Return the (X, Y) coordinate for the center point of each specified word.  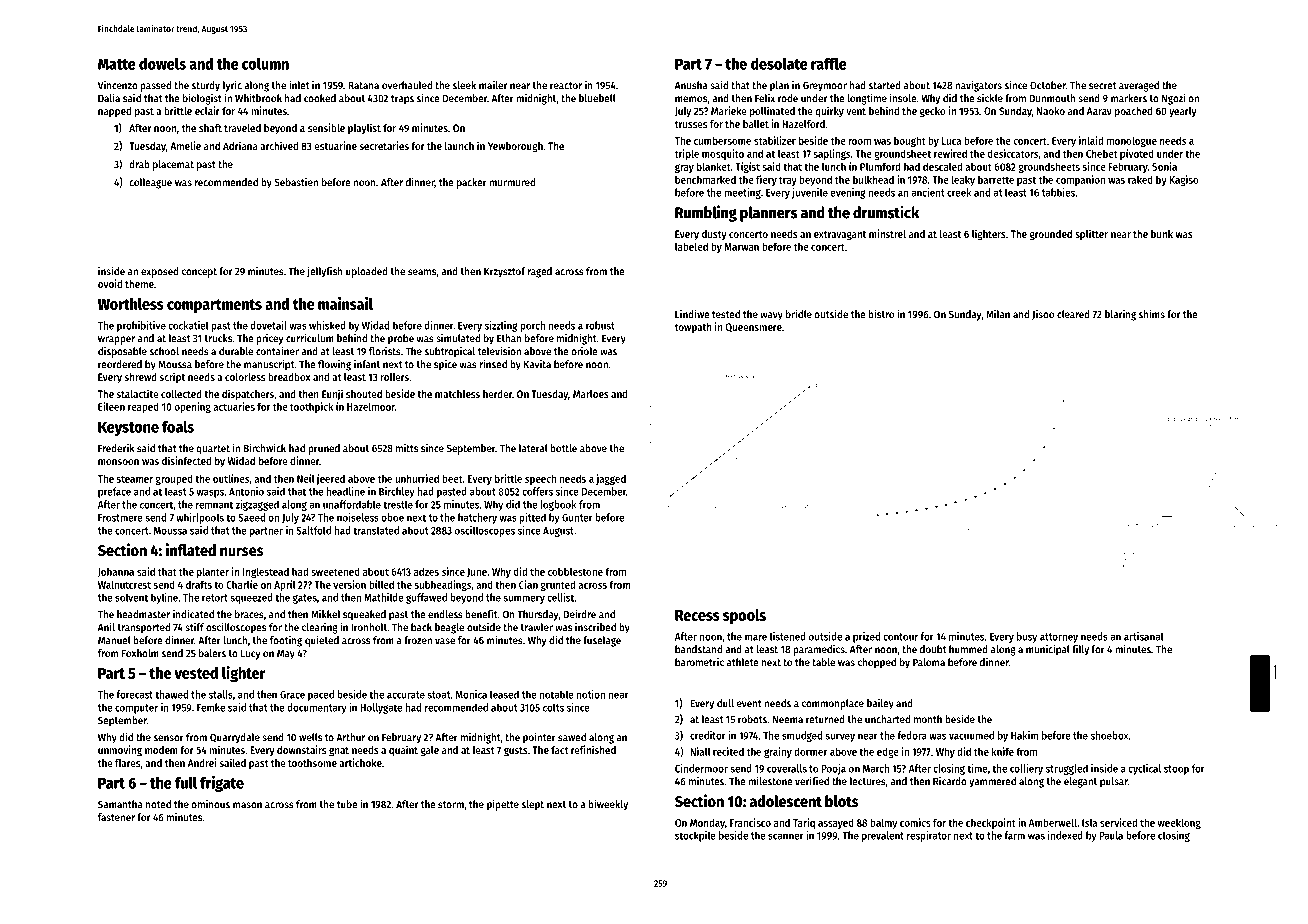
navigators (978, 86)
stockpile (695, 836)
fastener (116, 817)
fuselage (602, 641)
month (928, 719)
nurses (242, 551)
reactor (566, 86)
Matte (117, 64)
